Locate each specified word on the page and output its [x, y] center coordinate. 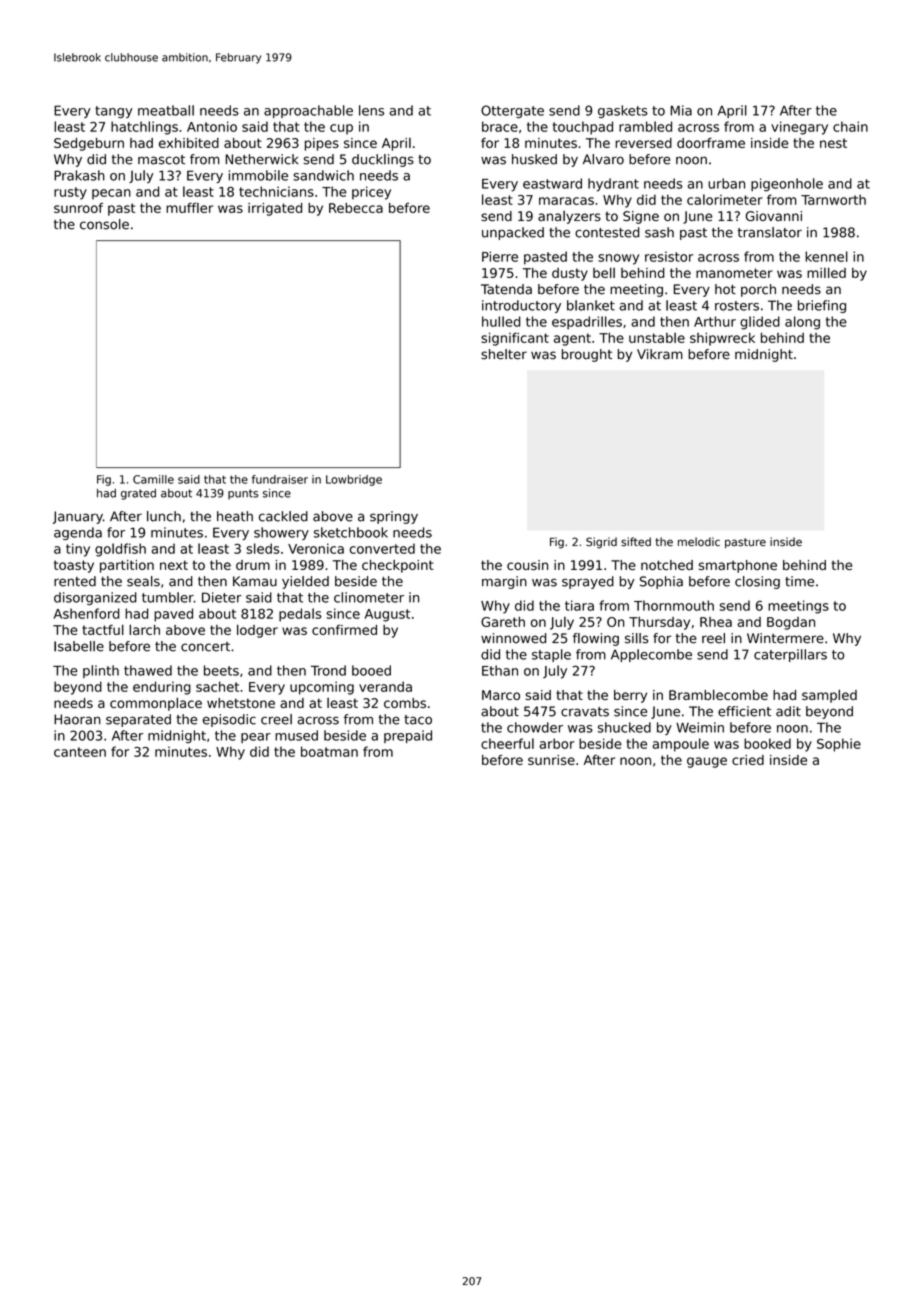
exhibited [189, 143]
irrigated [275, 209]
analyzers [569, 217]
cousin [527, 565]
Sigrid [601, 543]
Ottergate [512, 111]
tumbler [168, 597]
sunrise [551, 760]
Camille [153, 479]
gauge [707, 762]
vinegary [799, 128]
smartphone [738, 566]
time [799, 581]
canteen [80, 752]
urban [726, 183]
